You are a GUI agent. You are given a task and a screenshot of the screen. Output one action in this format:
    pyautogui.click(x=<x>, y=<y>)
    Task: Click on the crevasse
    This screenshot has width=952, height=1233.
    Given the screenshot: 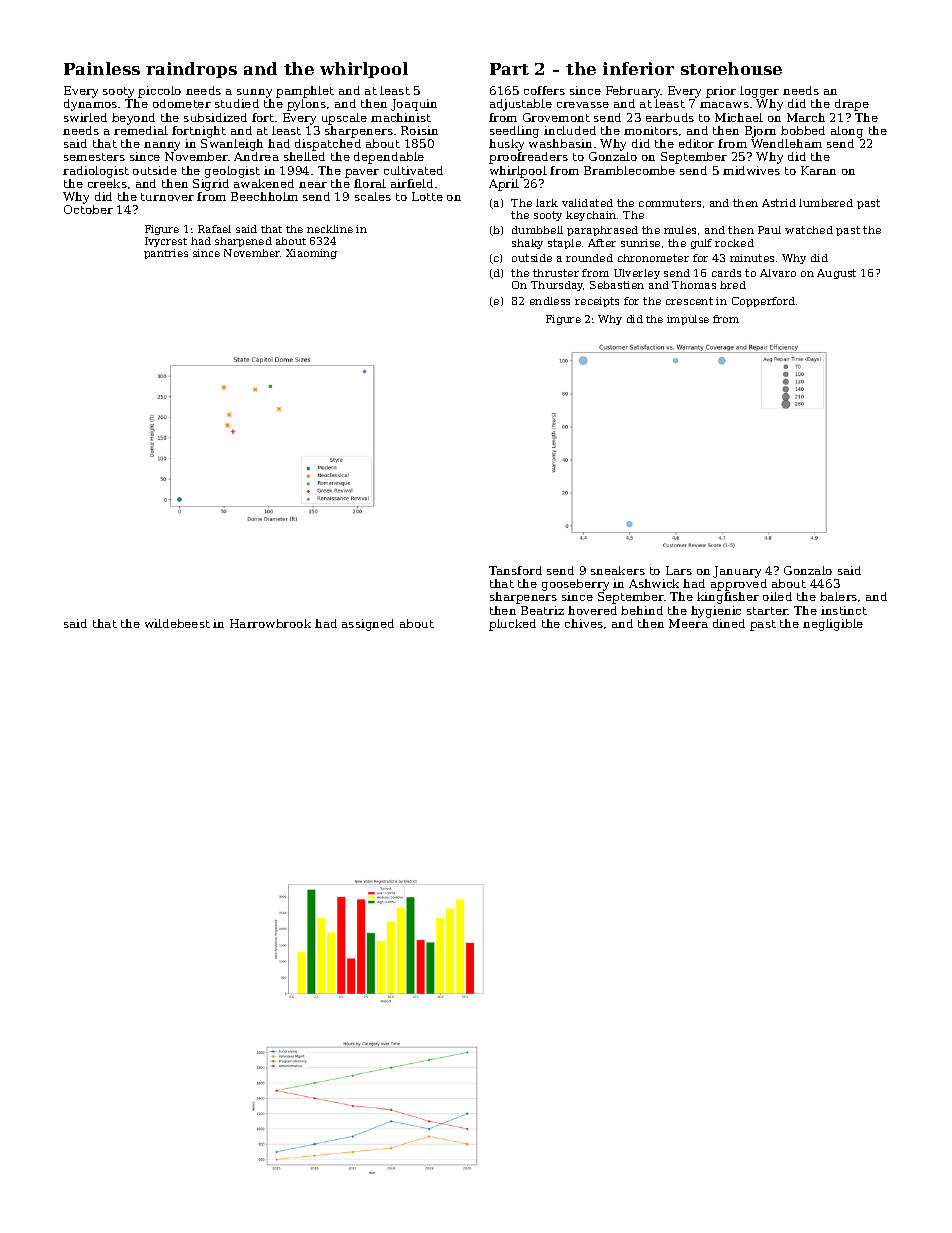 What is the action you would take?
    pyautogui.click(x=583, y=105)
